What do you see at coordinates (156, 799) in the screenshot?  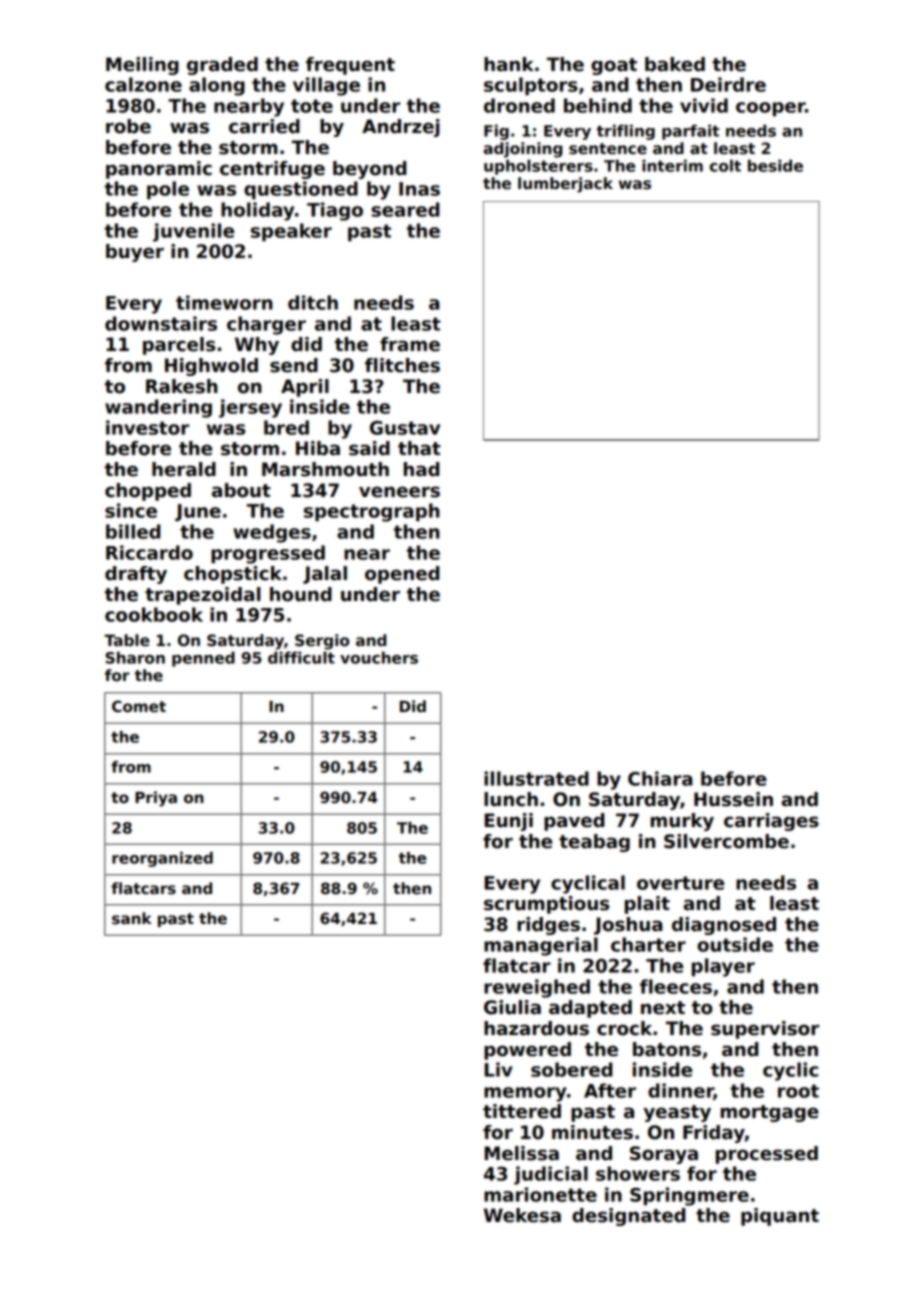 I see `Priya` at bounding box center [156, 799].
